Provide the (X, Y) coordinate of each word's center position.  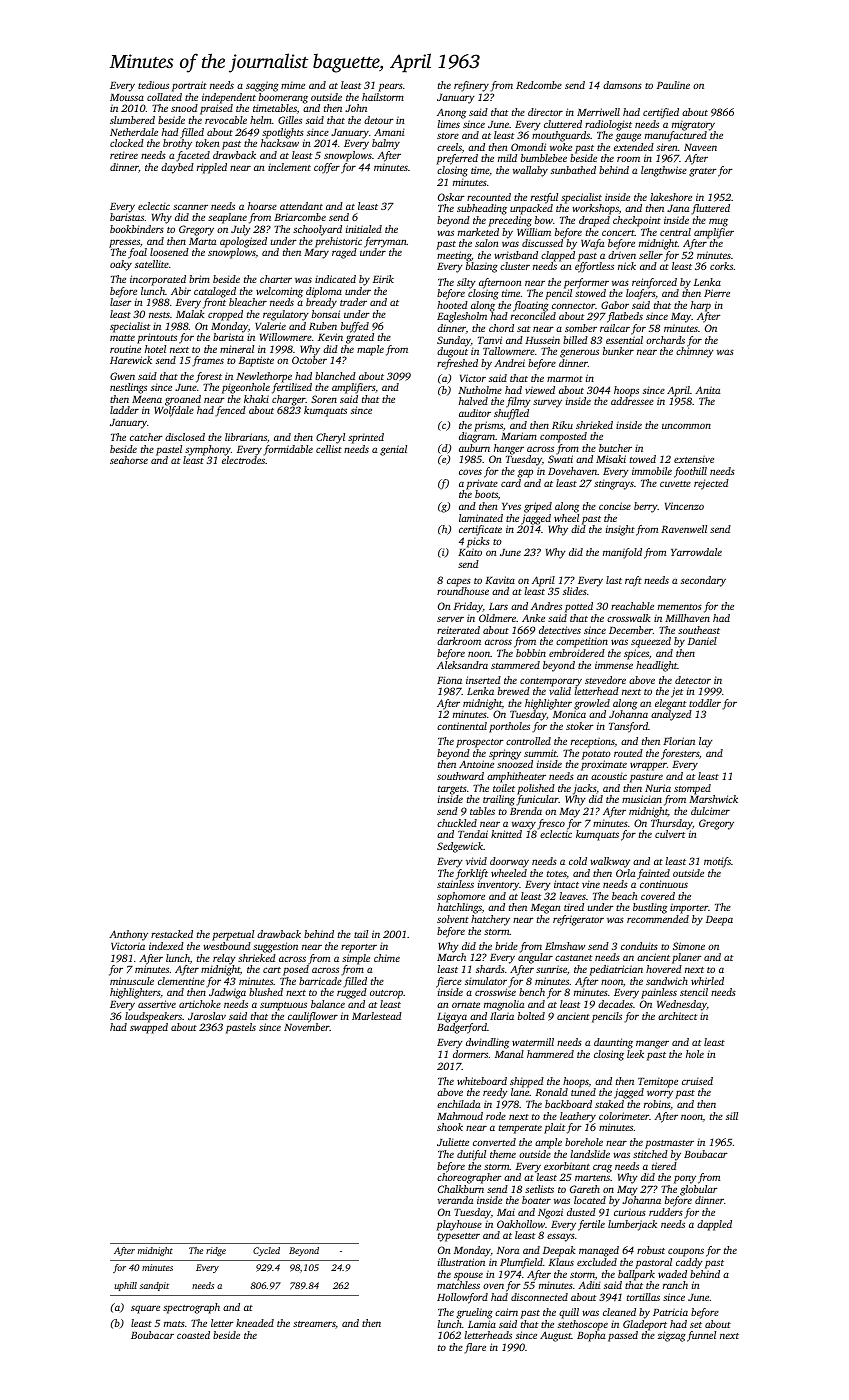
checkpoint (637, 221)
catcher (146, 437)
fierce (449, 982)
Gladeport (645, 1325)
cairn (506, 1312)
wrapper (648, 766)
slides (575, 591)
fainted (653, 874)
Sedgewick (460, 847)
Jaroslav (207, 1016)
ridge (216, 1251)
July (241, 230)
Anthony (128, 935)
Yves (511, 506)
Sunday (454, 341)
